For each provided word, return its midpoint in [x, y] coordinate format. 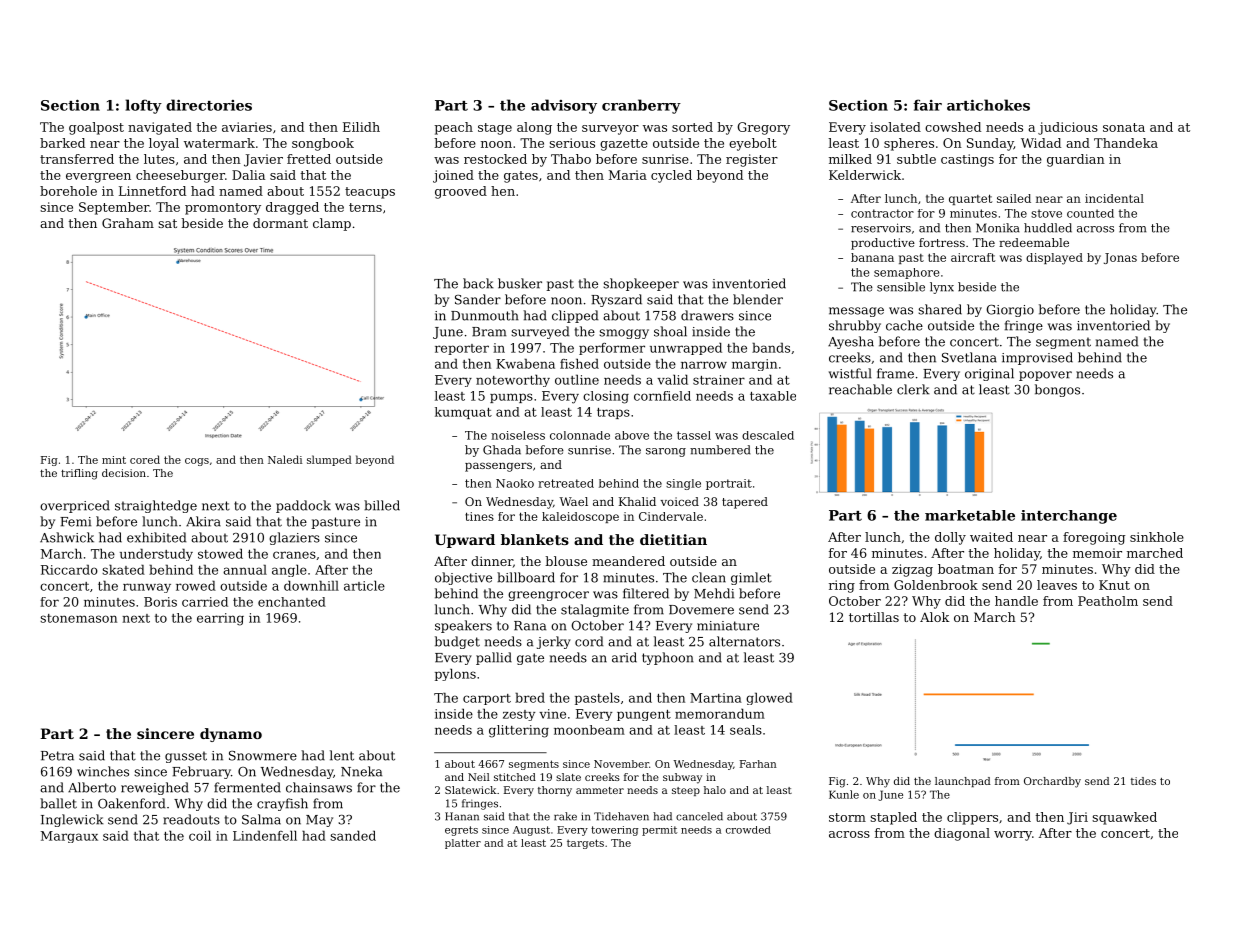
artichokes [988, 105]
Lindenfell [265, 835]
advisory [564, 106]
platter [463, 844]
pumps [511, 398]
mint [114, 460]
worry [1013, 836]
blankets [535, 539]
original [989, 374]
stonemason [78, 618]
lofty [143, 106]
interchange [1069, 517]
